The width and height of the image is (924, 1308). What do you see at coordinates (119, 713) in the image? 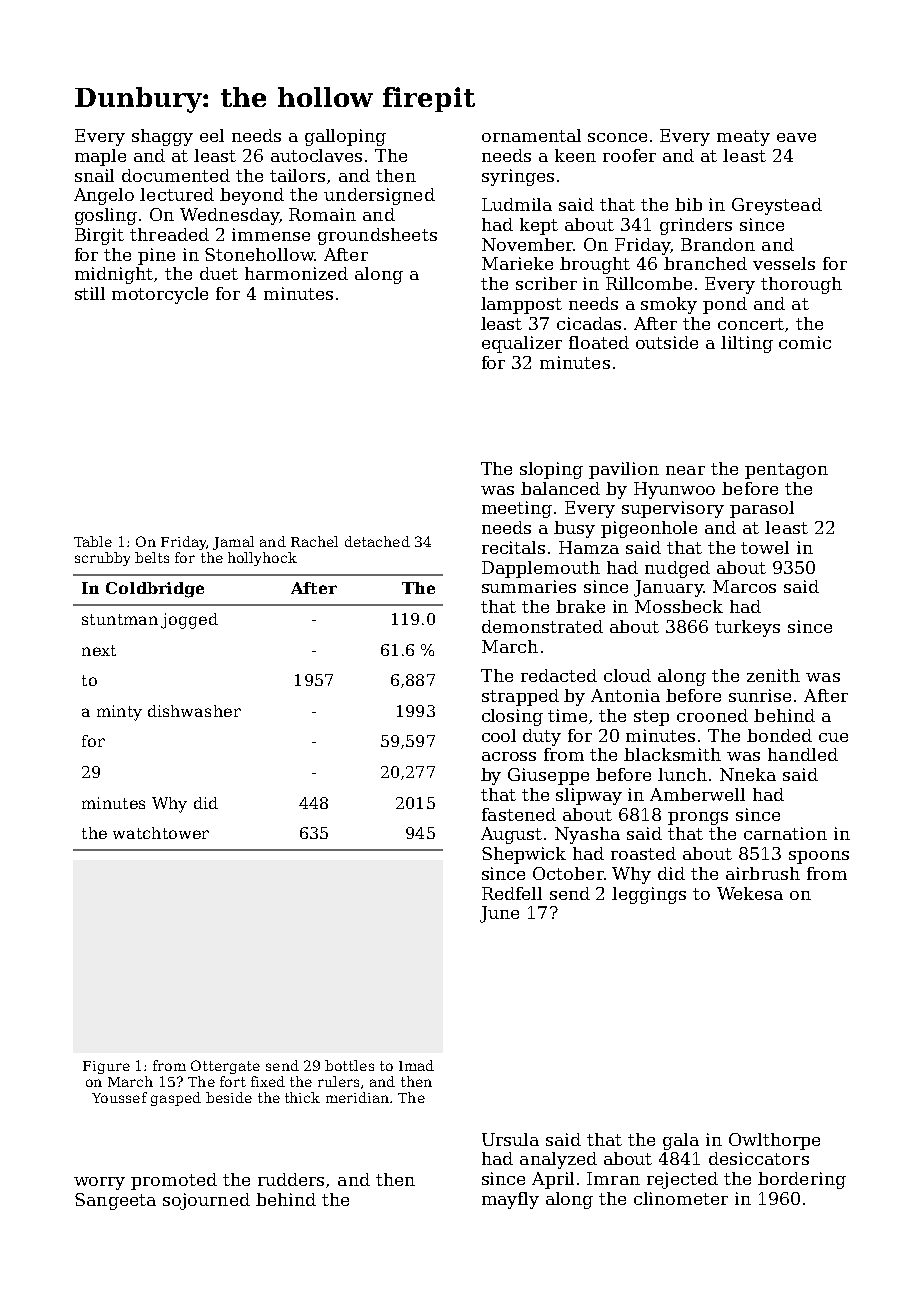
I see `minty` at bounding box center [119, 713].
